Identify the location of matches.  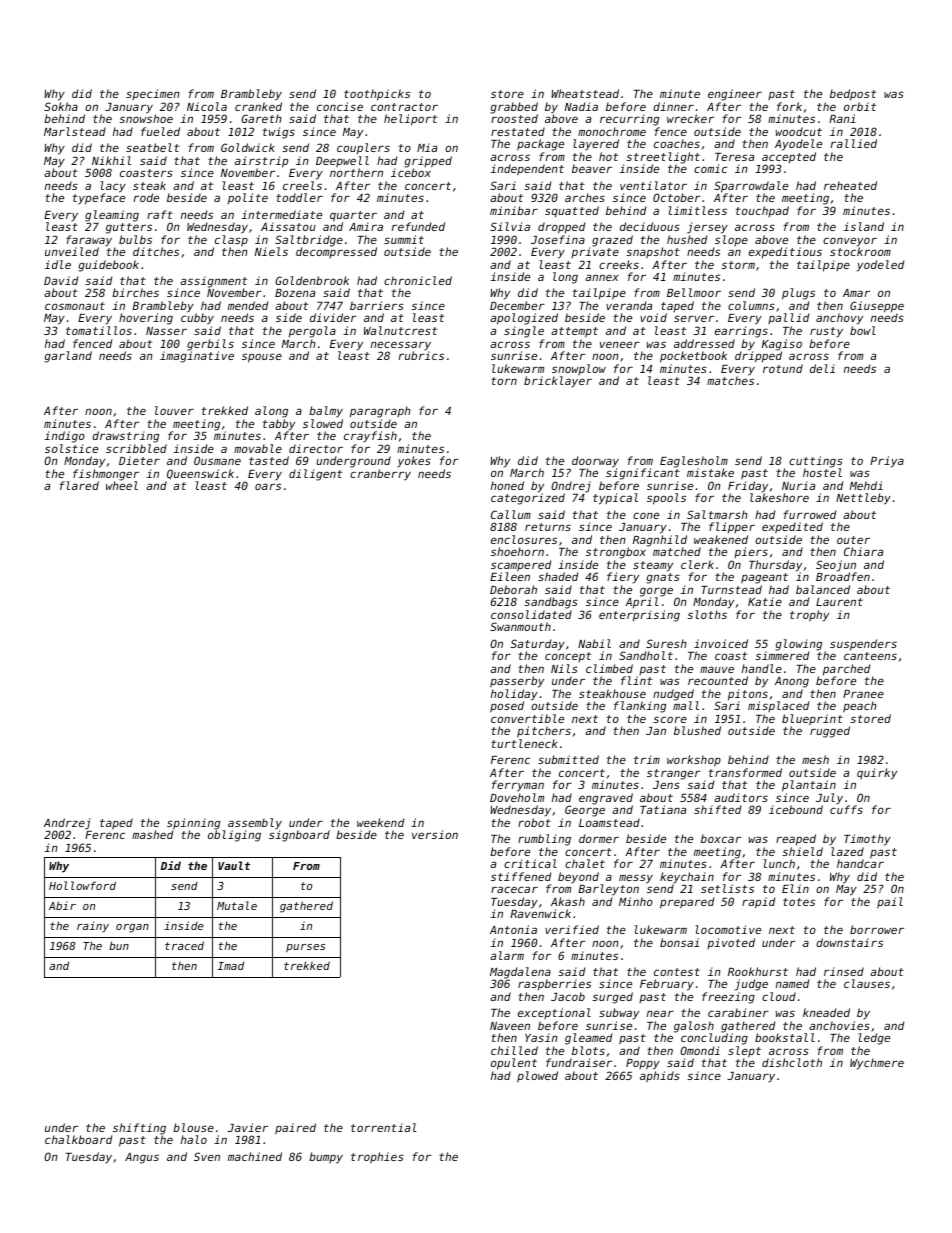
(730, 380).
